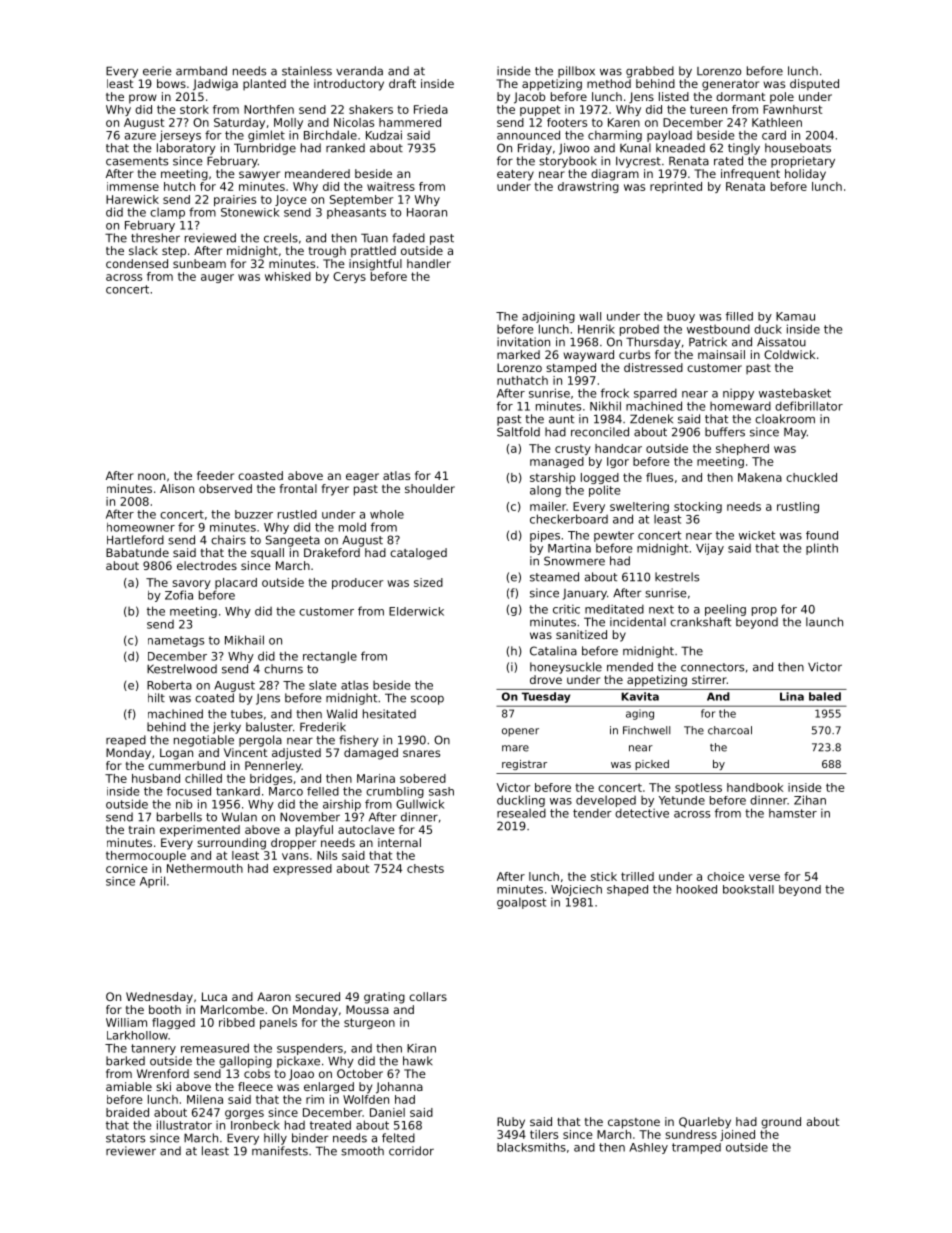  Describe the element at coordinates (127, 1112) in the page. I see `braided` at that location.
